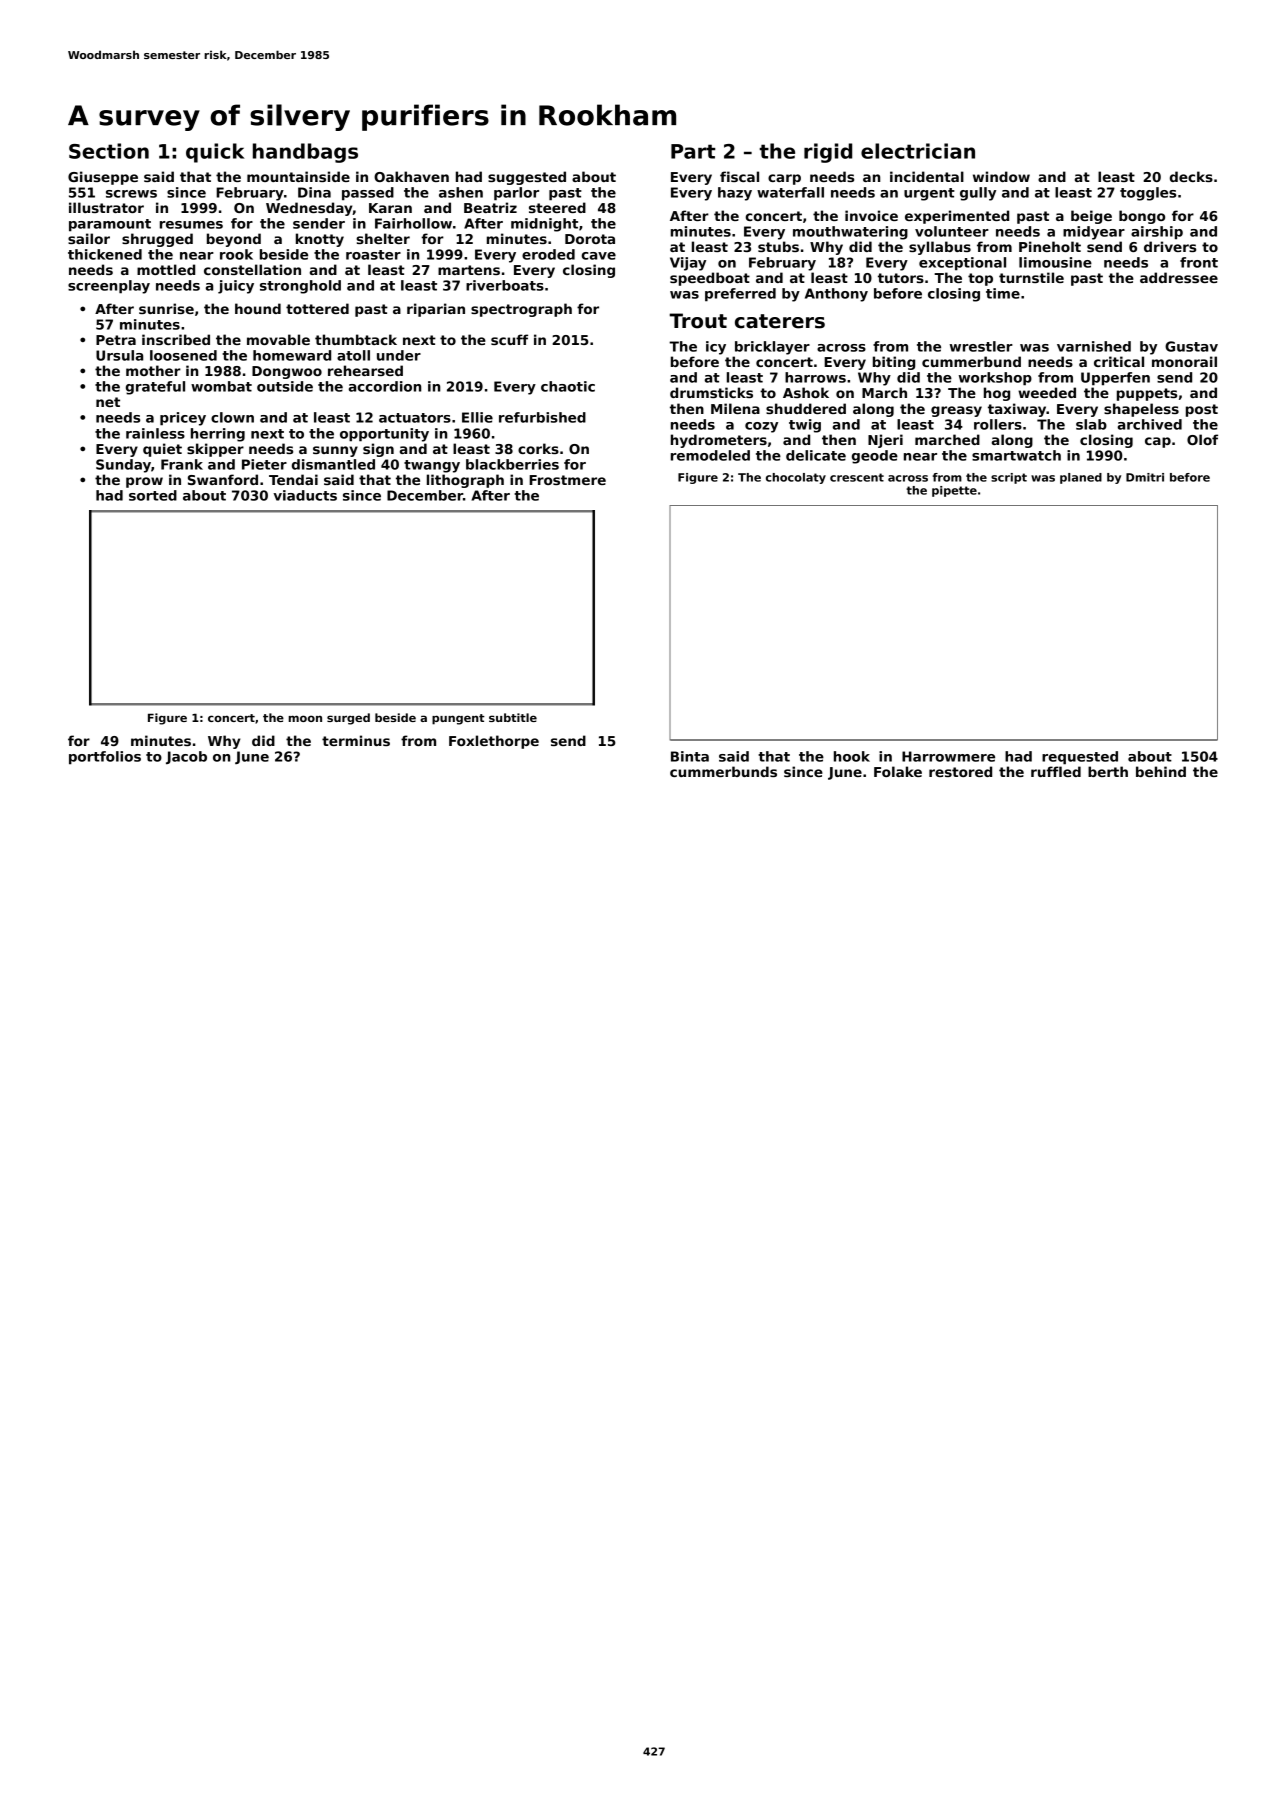 This screenshot has height=1819, width=1286. Describe the element at coordinates (105, 758) in the screenshot. I see `portfolios` at that location.
